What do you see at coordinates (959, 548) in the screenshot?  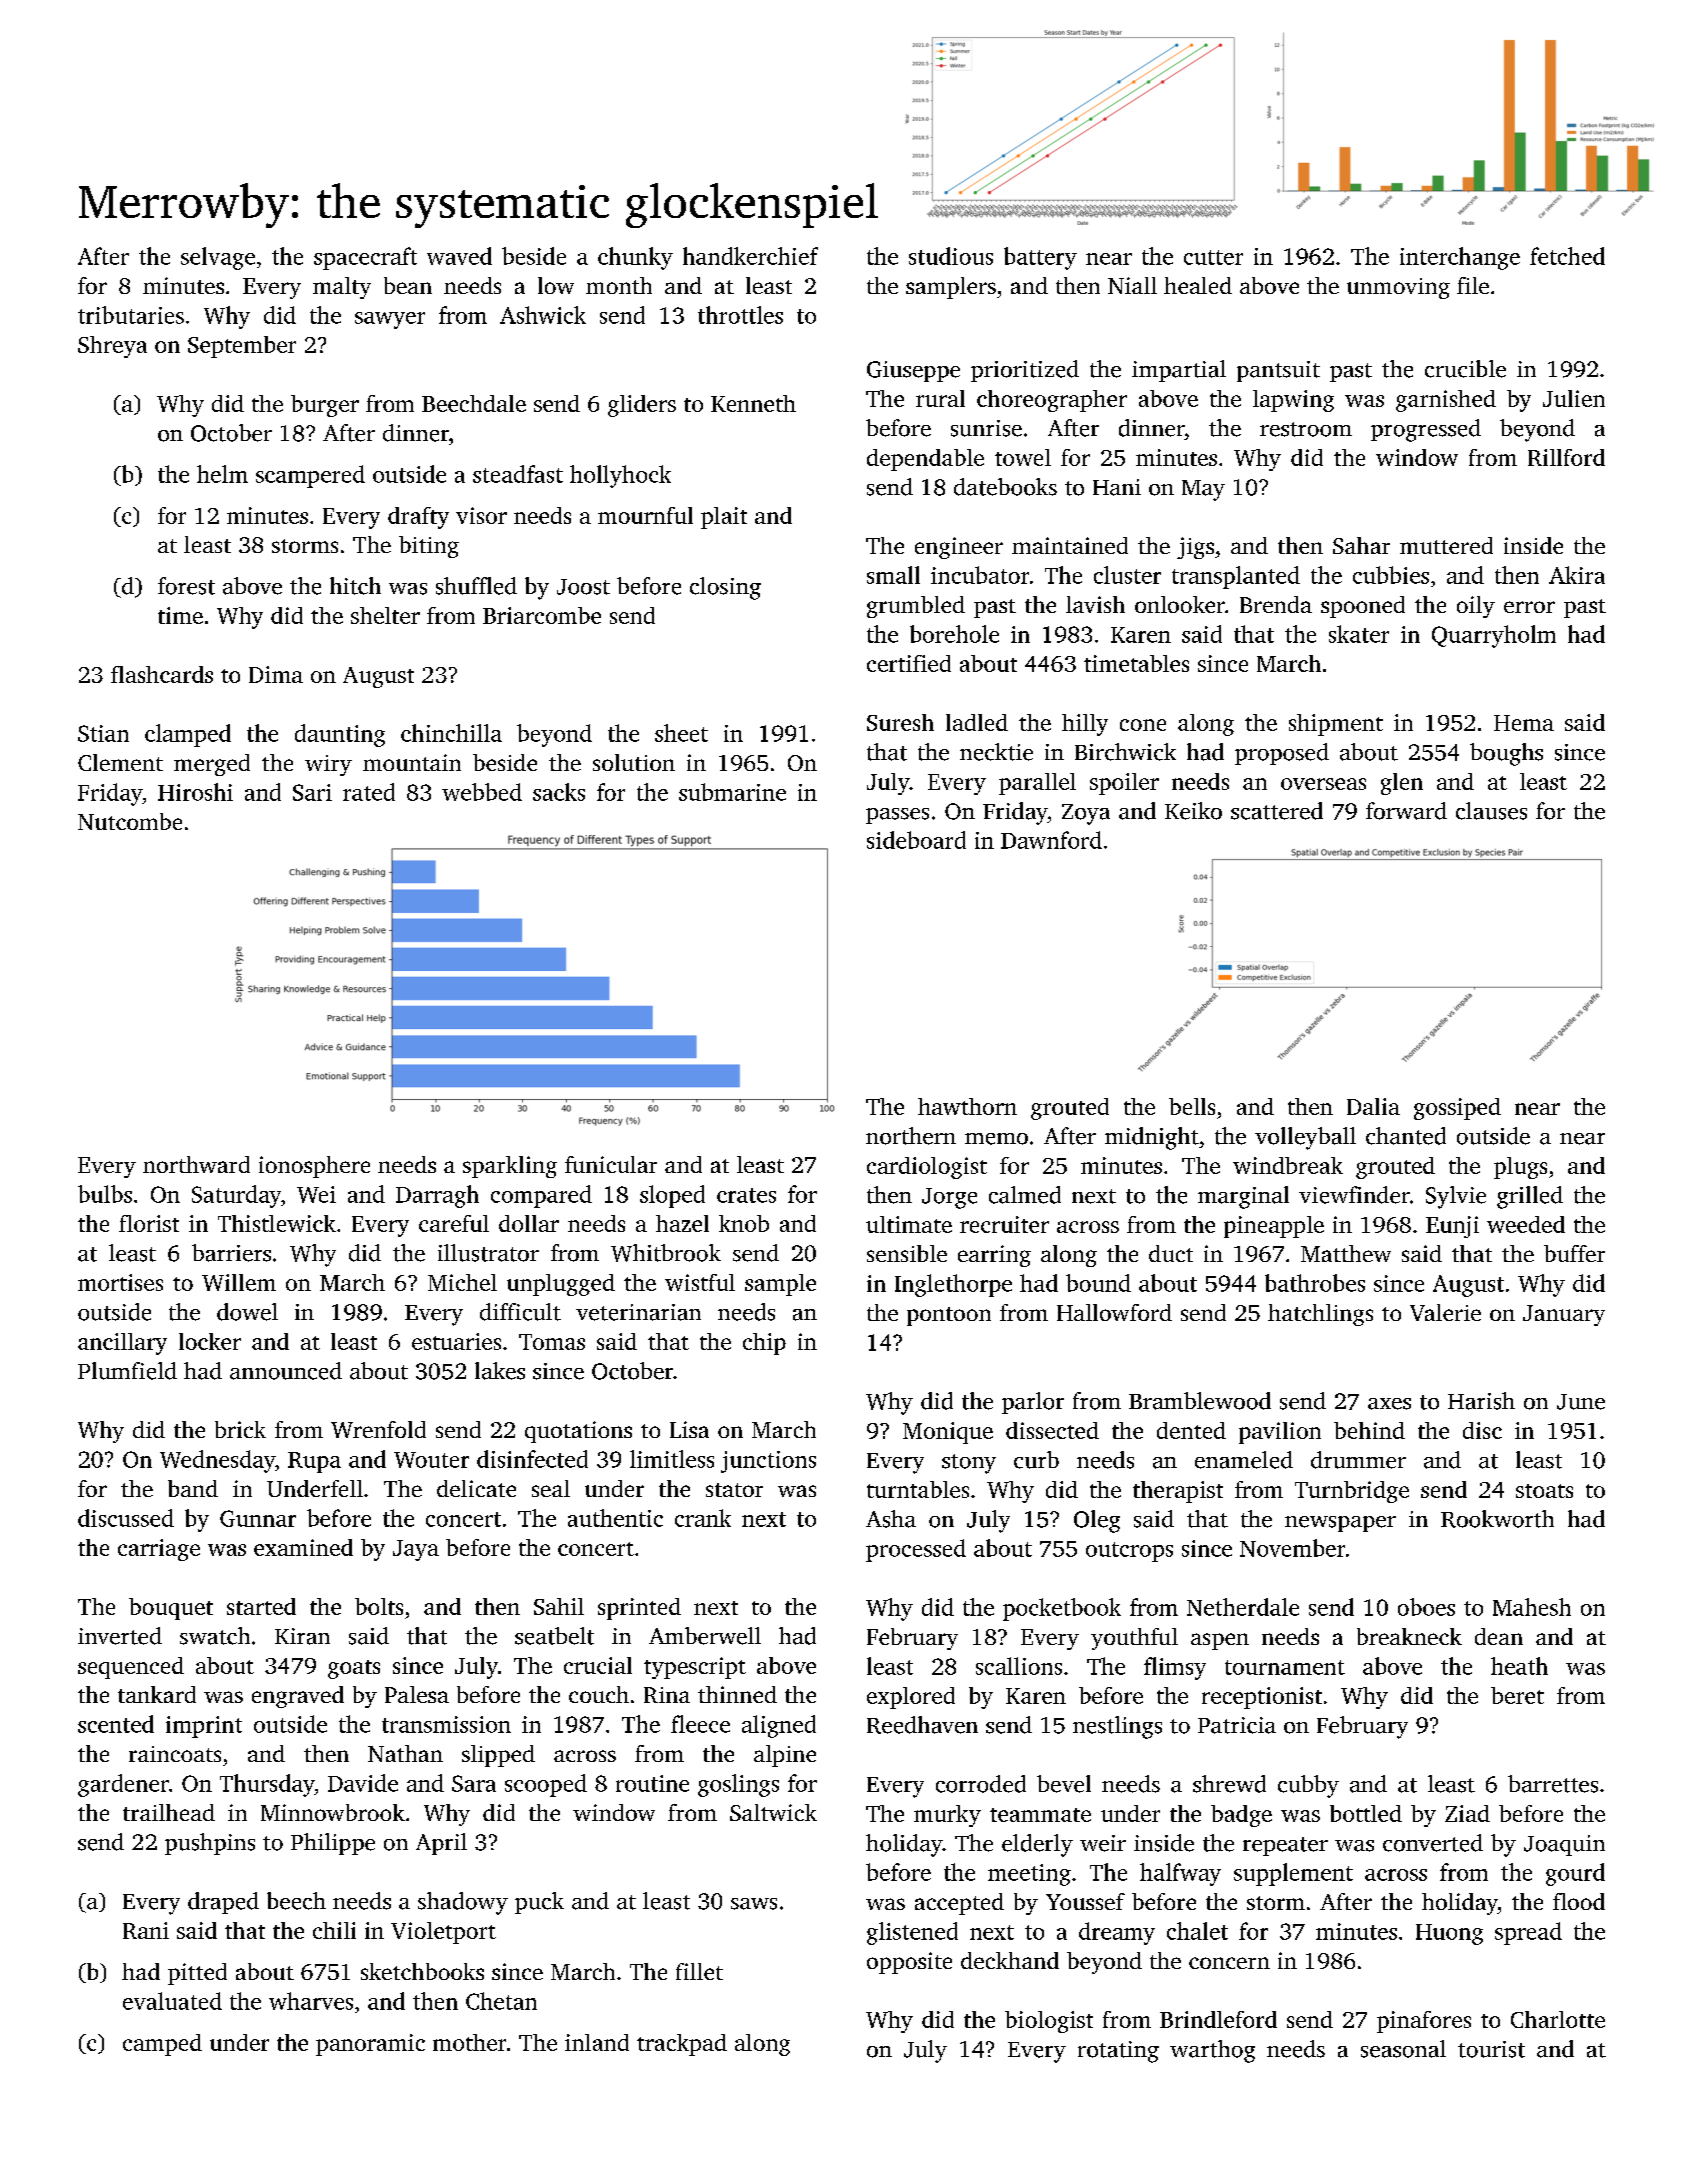 I see `engineer` at bounding box center [959, 548].
